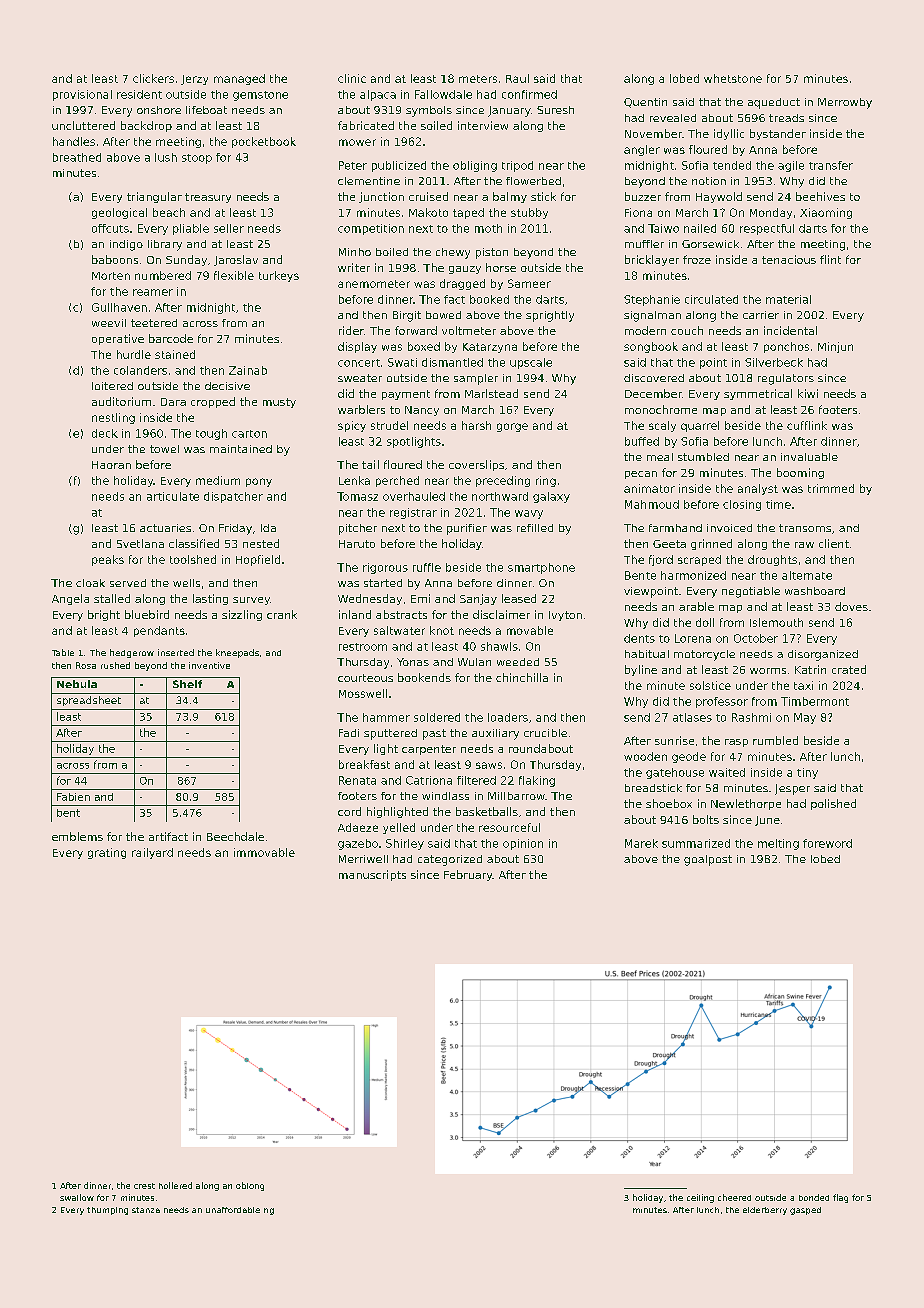  I want to click on sprightly, so click(550, 316).
